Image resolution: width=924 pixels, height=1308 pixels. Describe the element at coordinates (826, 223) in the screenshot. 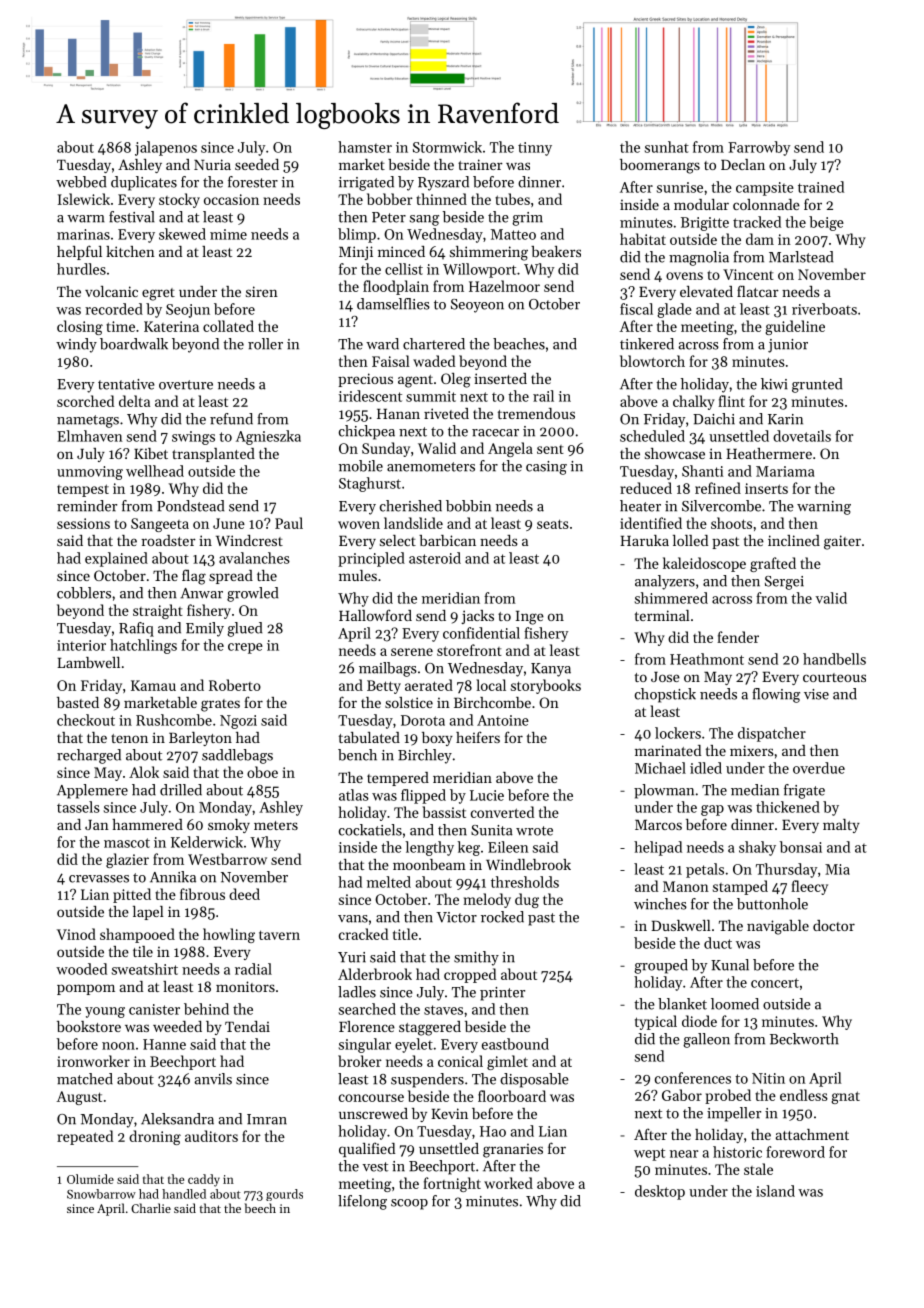

I see `beige` at that location.
